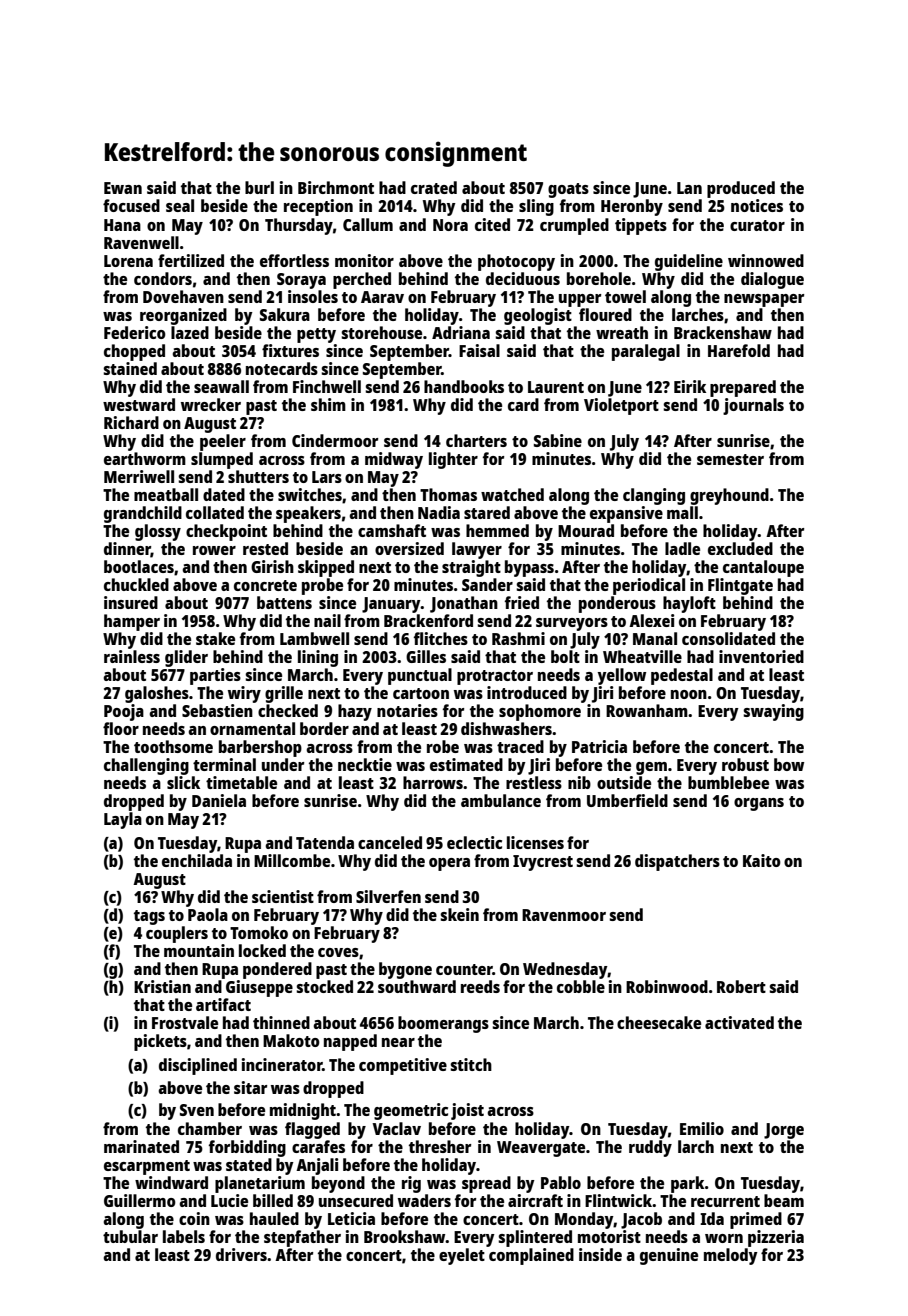 The width and height of the page is (908, 1316). What do you see at coordinates (131, 602) in the page?
I see `insured` at bounding box center [131, 602].
